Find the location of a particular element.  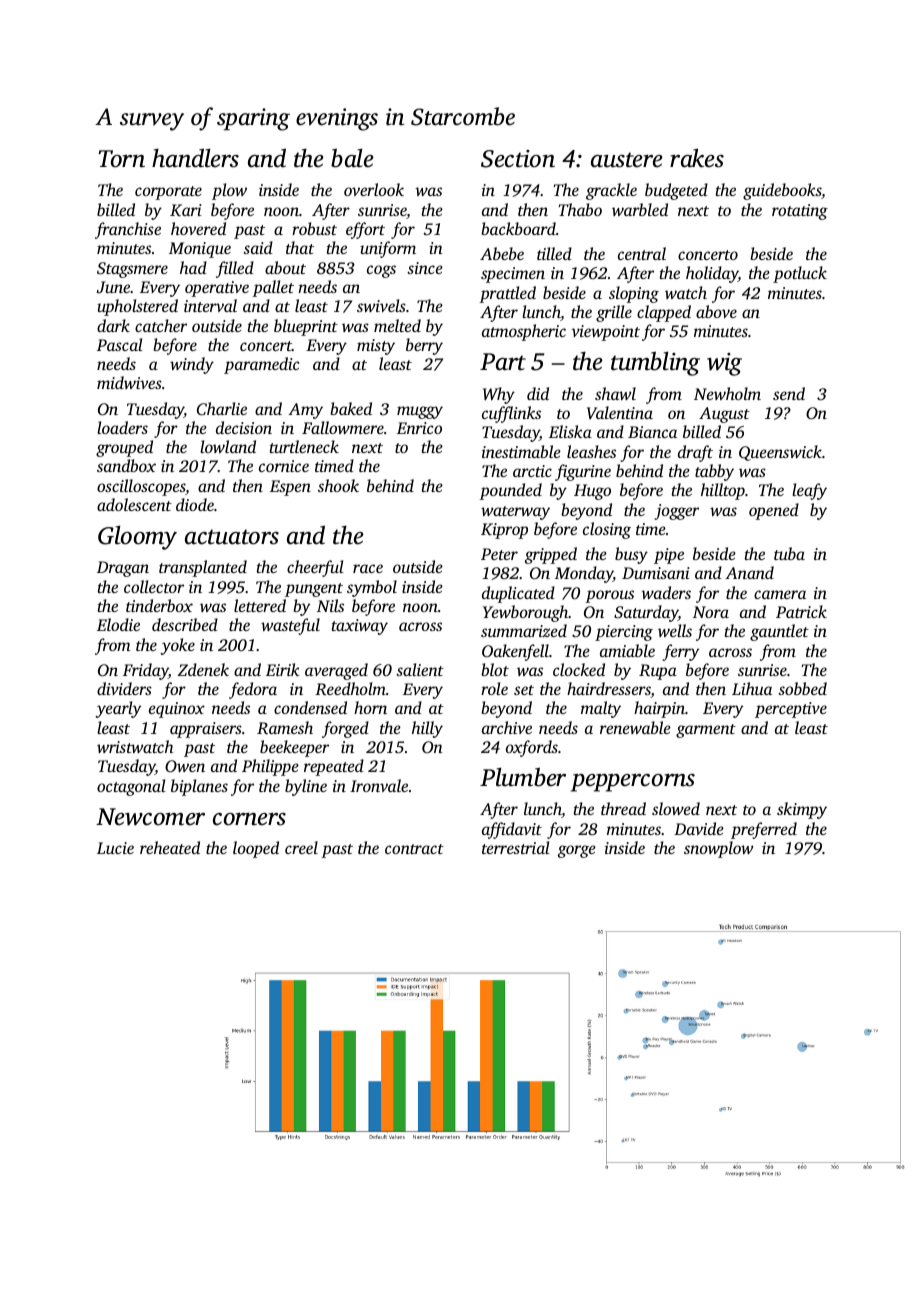

upholstered is located at coordinates (137, 307).
